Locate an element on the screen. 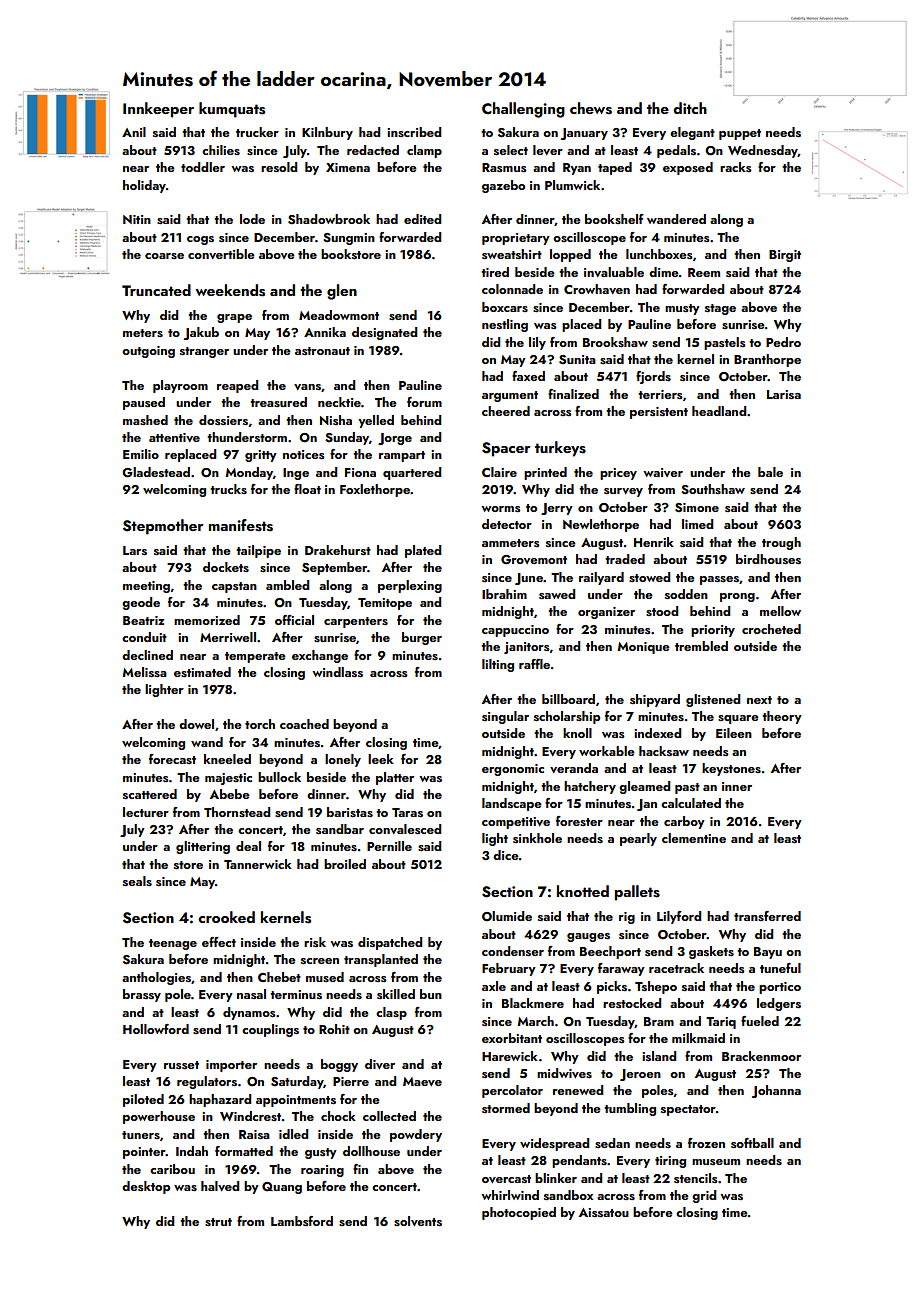 The height and width of the screenshot is (1308, 924). coached is located at coordinates (304, 724).
